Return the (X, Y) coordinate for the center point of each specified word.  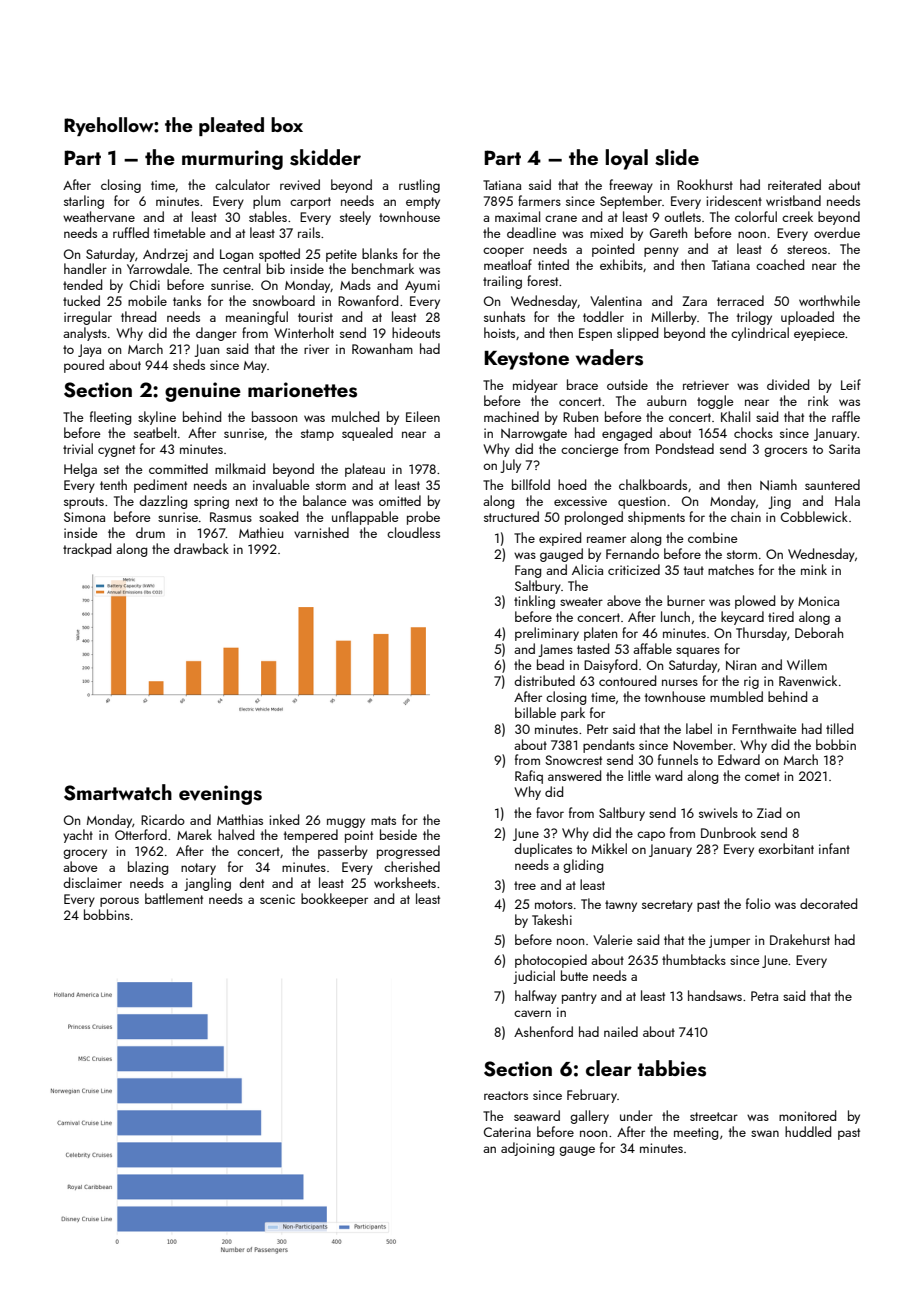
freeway (631, 186)
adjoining (527, 1149)
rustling (419, 186)
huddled (808, 1131)
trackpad (87, 550)
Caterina (507, 1132)
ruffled (131, 232)
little (639, 775)
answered (574, 775)
